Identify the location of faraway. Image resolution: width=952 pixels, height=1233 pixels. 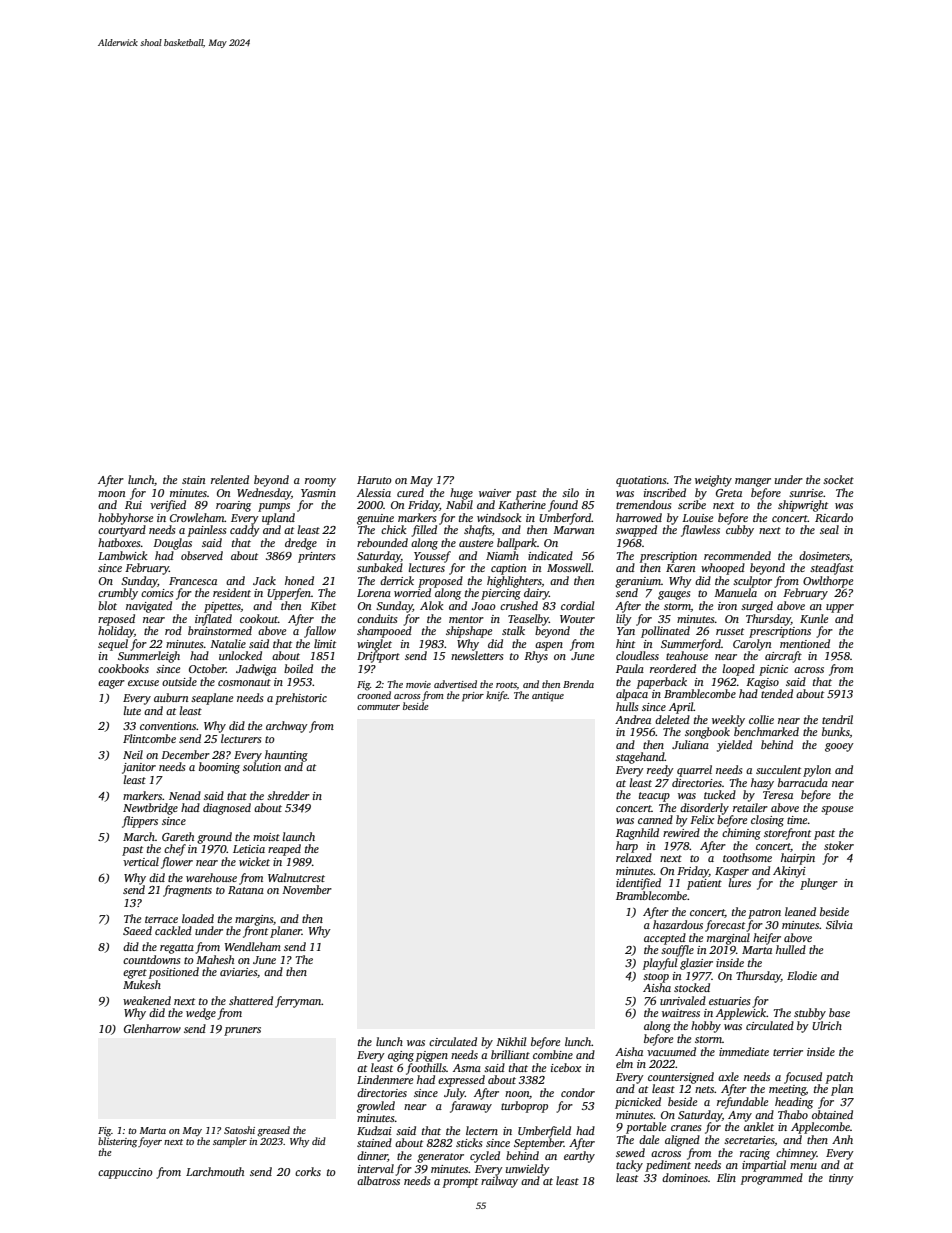
(471, 1107).
